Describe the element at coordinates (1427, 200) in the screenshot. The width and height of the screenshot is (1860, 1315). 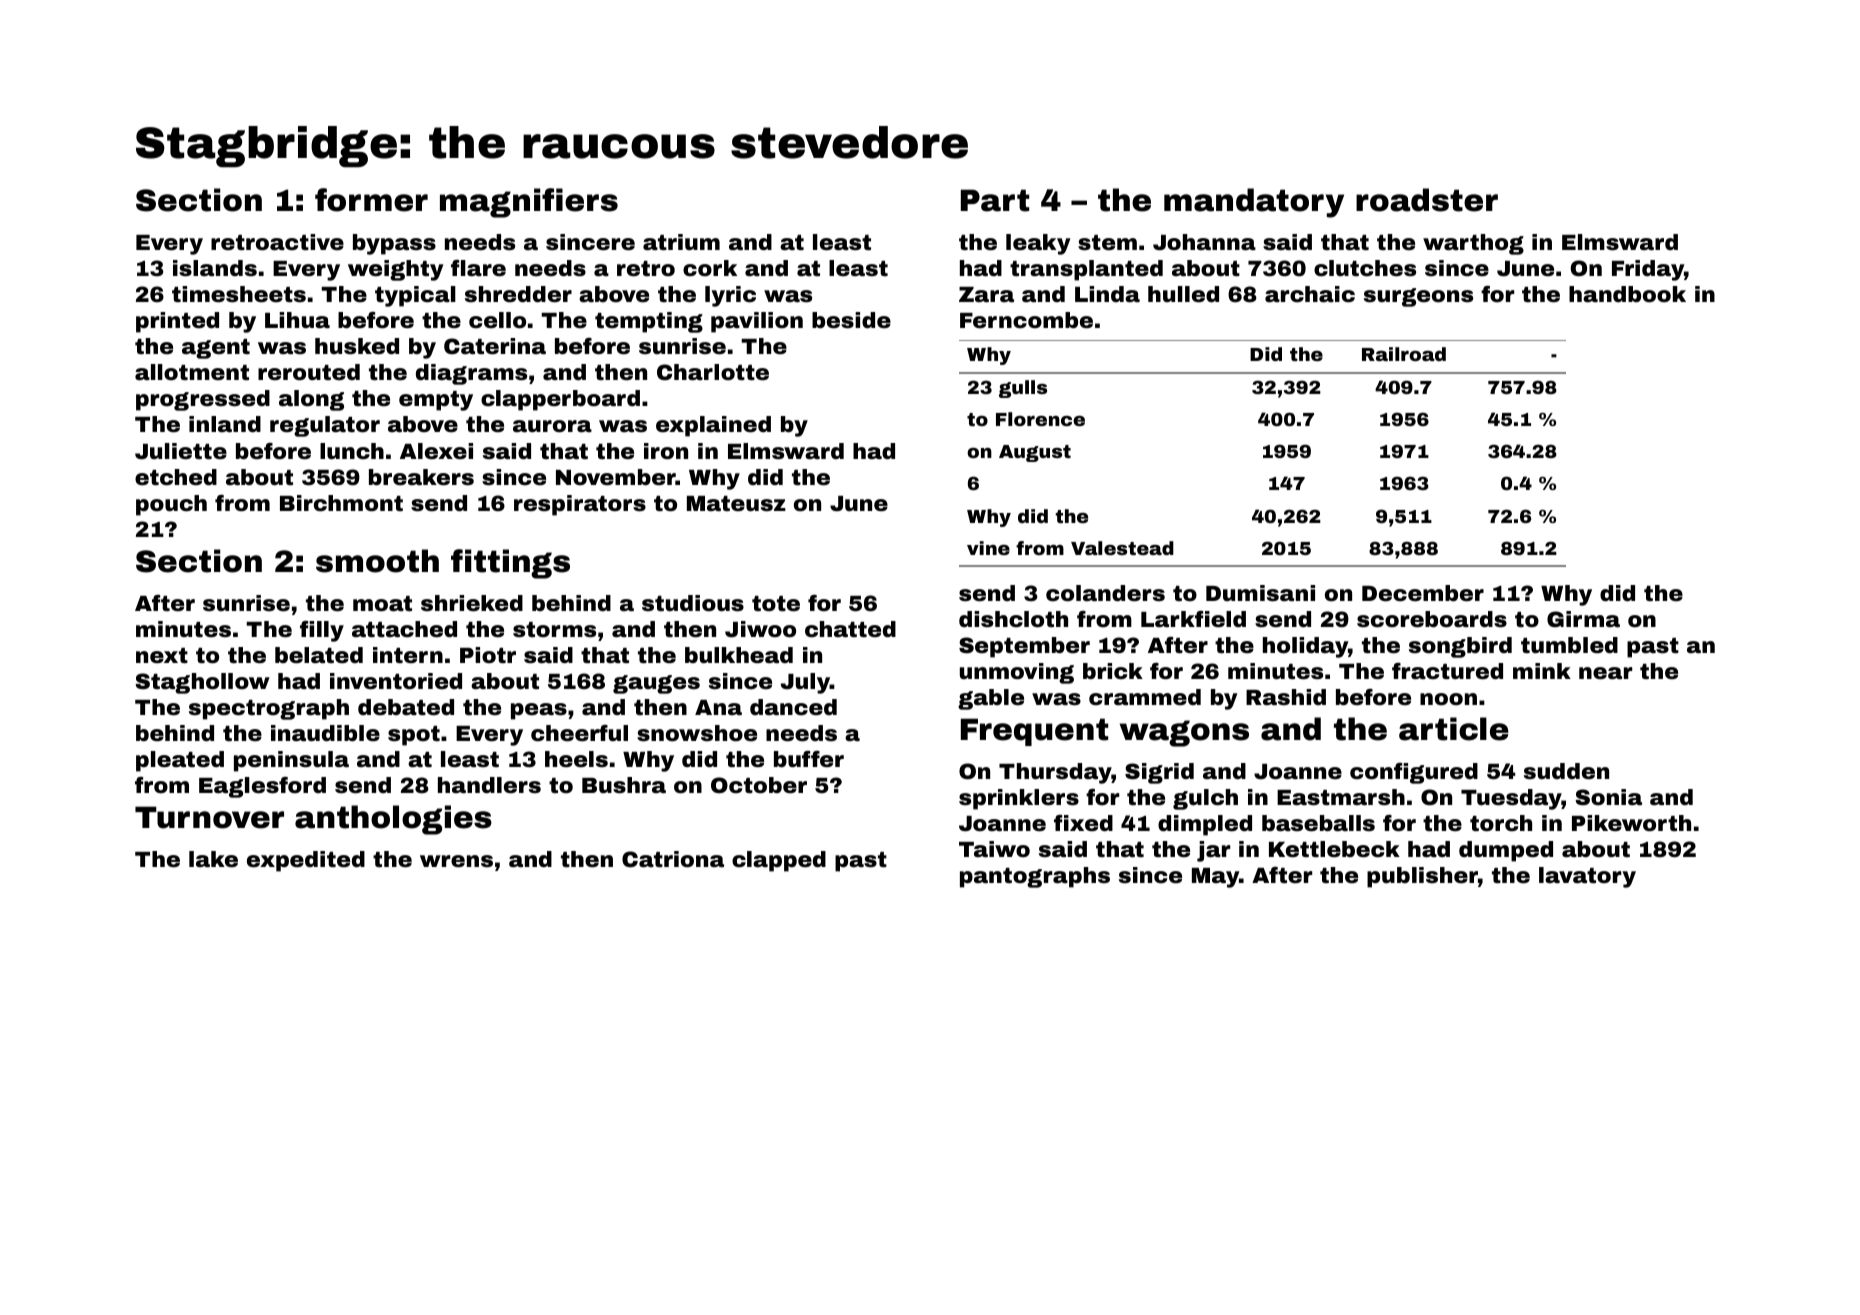
I see `roadster` at that location.
